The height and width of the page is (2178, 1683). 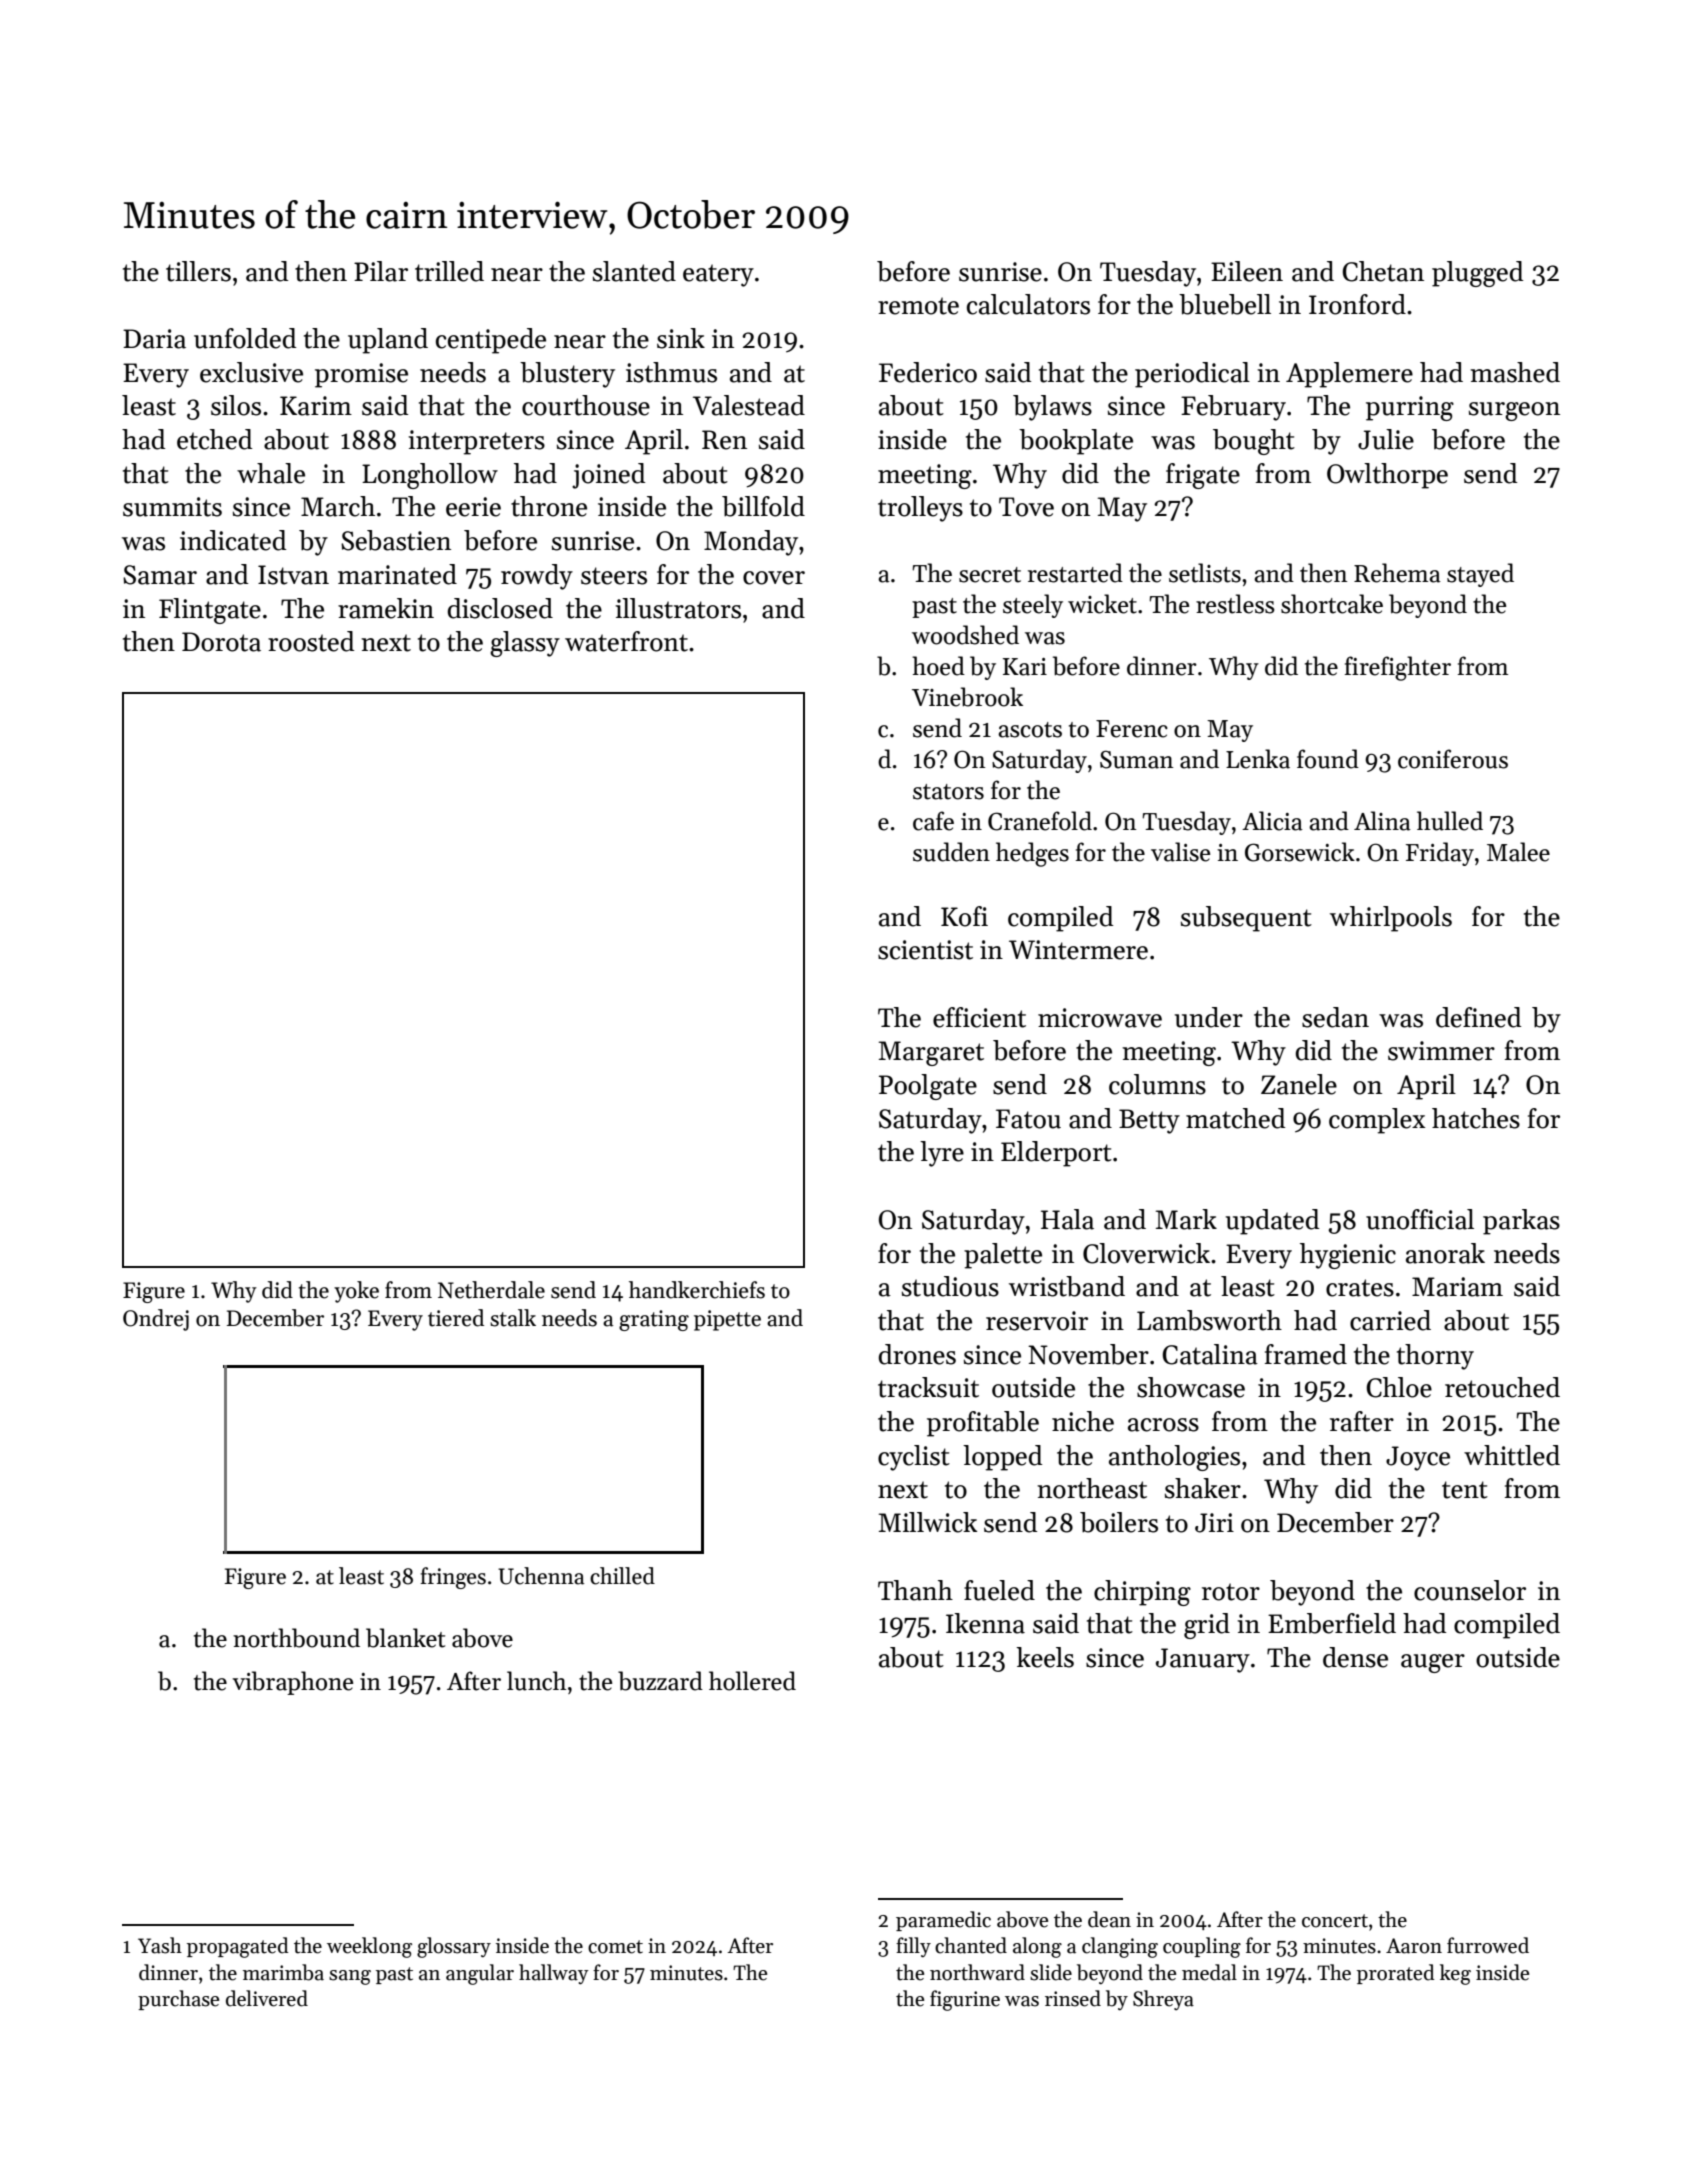 I want to click on chilled, so click(x=622, y=1576).
